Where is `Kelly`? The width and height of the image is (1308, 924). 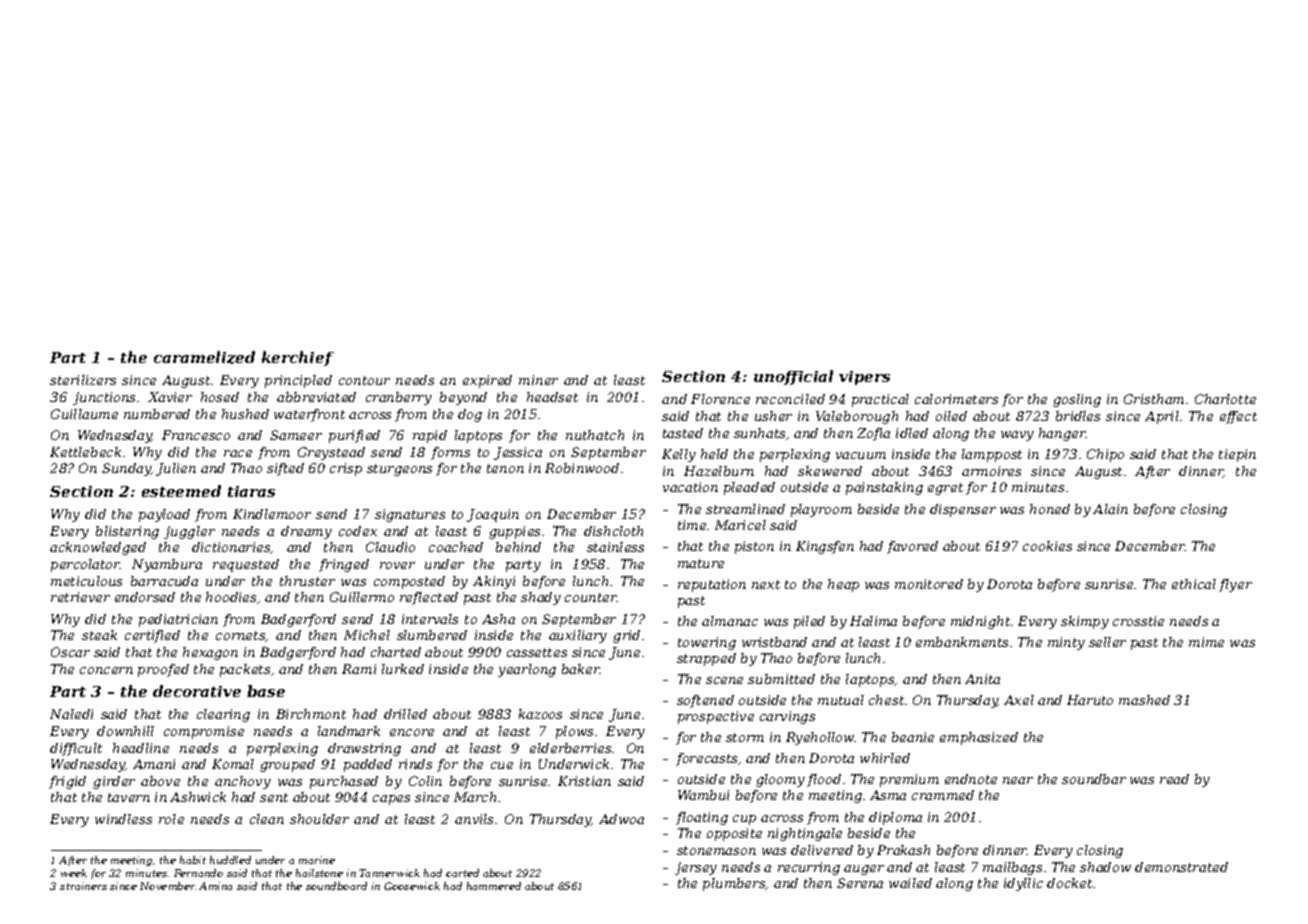 Kelly is located at coordinates (679, 455).
